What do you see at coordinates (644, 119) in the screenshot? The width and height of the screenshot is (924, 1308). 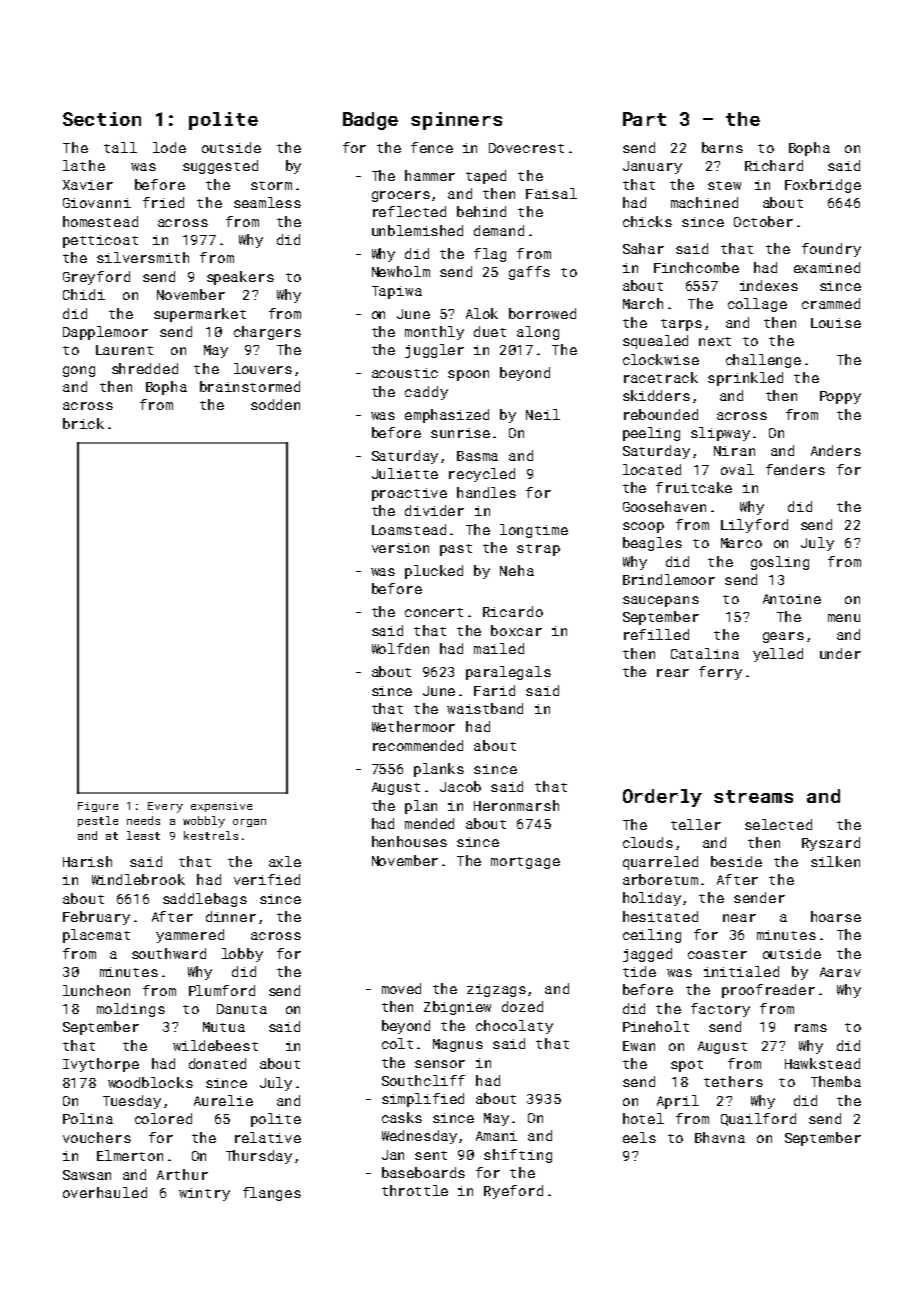 I see `Part` at bounding box center [644, 119].
